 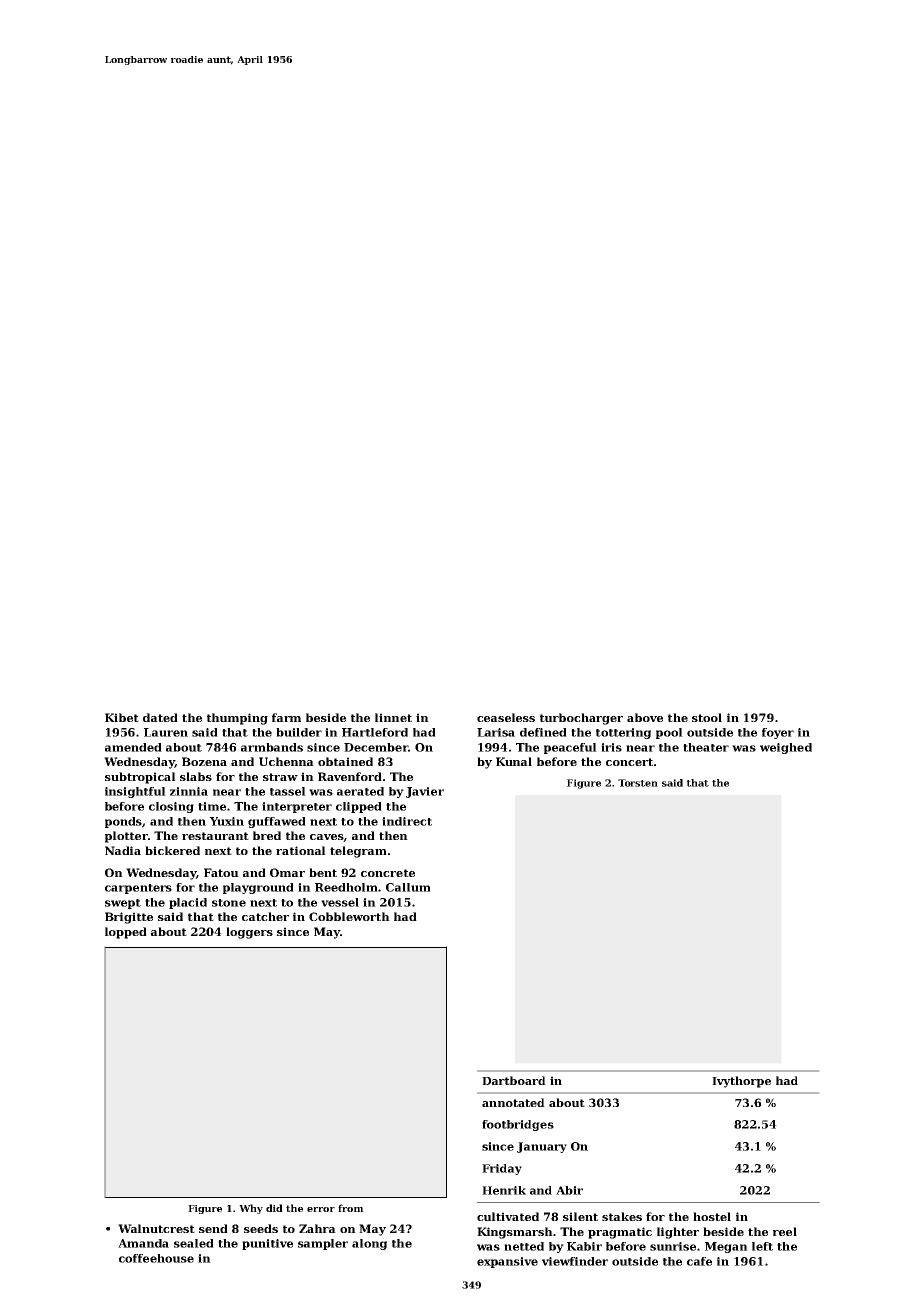 I want to click on Walnutcrest, so click(x=156, y=1228).
